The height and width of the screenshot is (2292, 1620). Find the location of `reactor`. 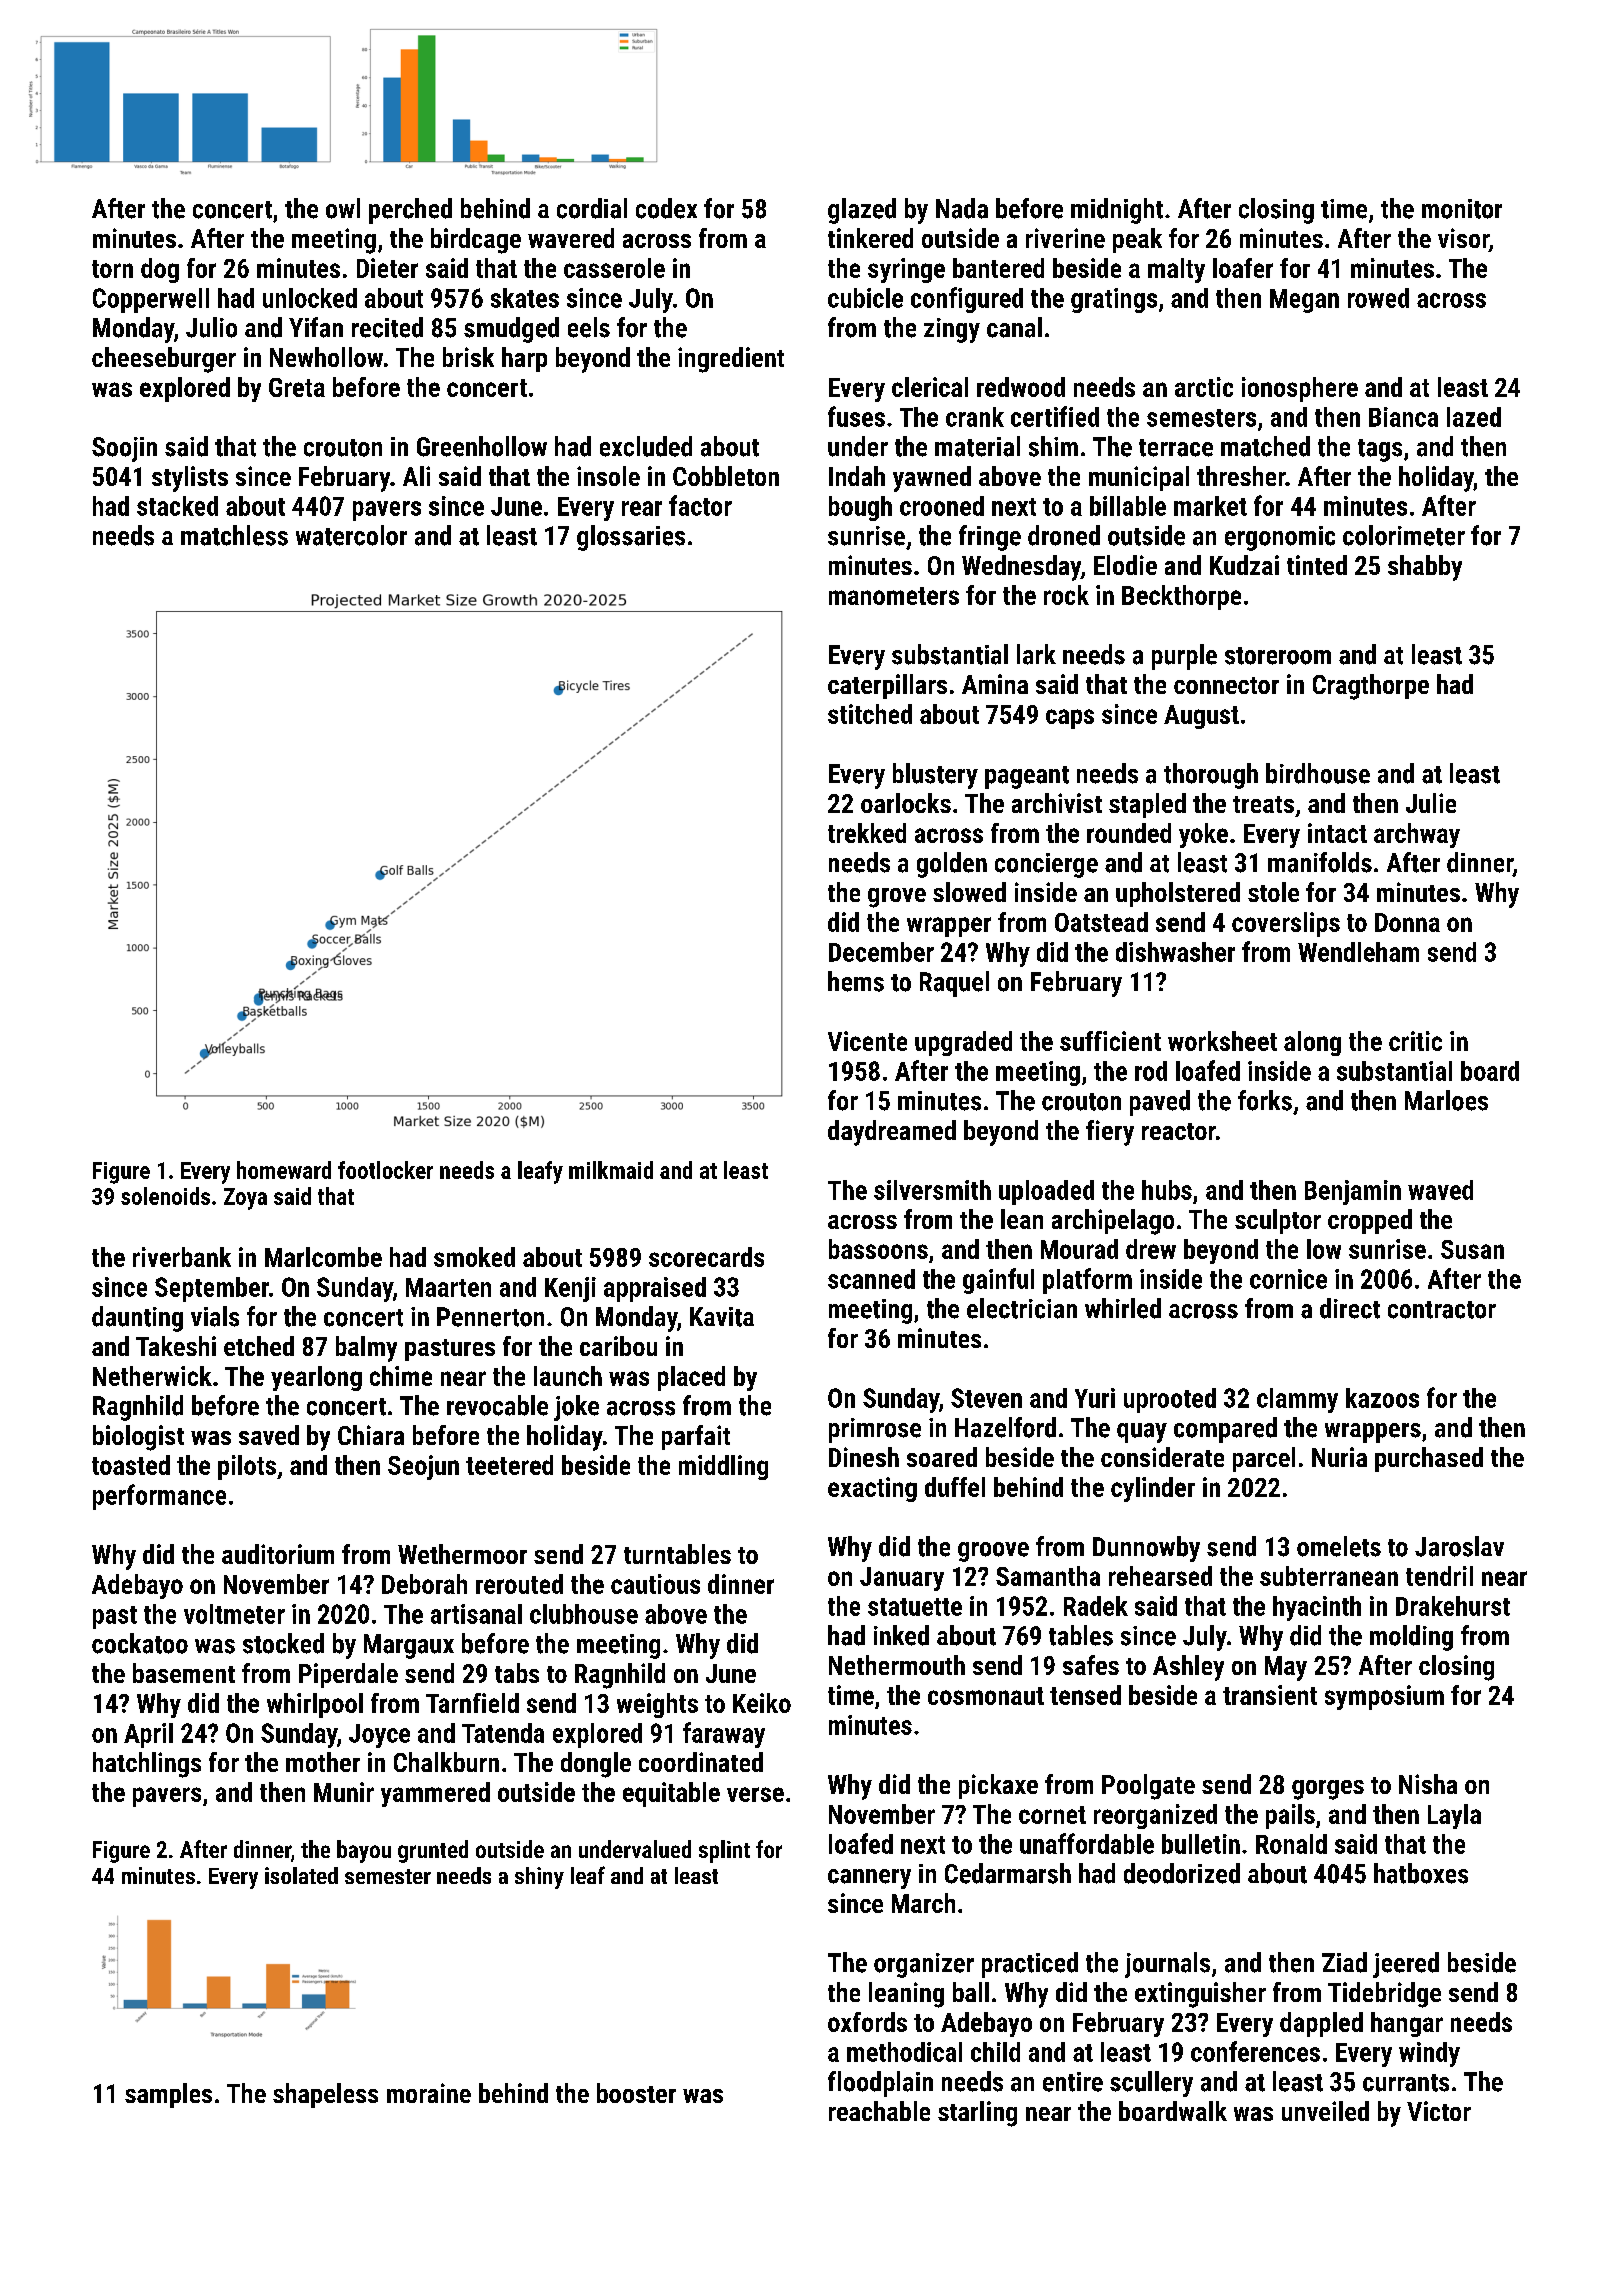

reactor is located at coordinates (1179, 1131).
